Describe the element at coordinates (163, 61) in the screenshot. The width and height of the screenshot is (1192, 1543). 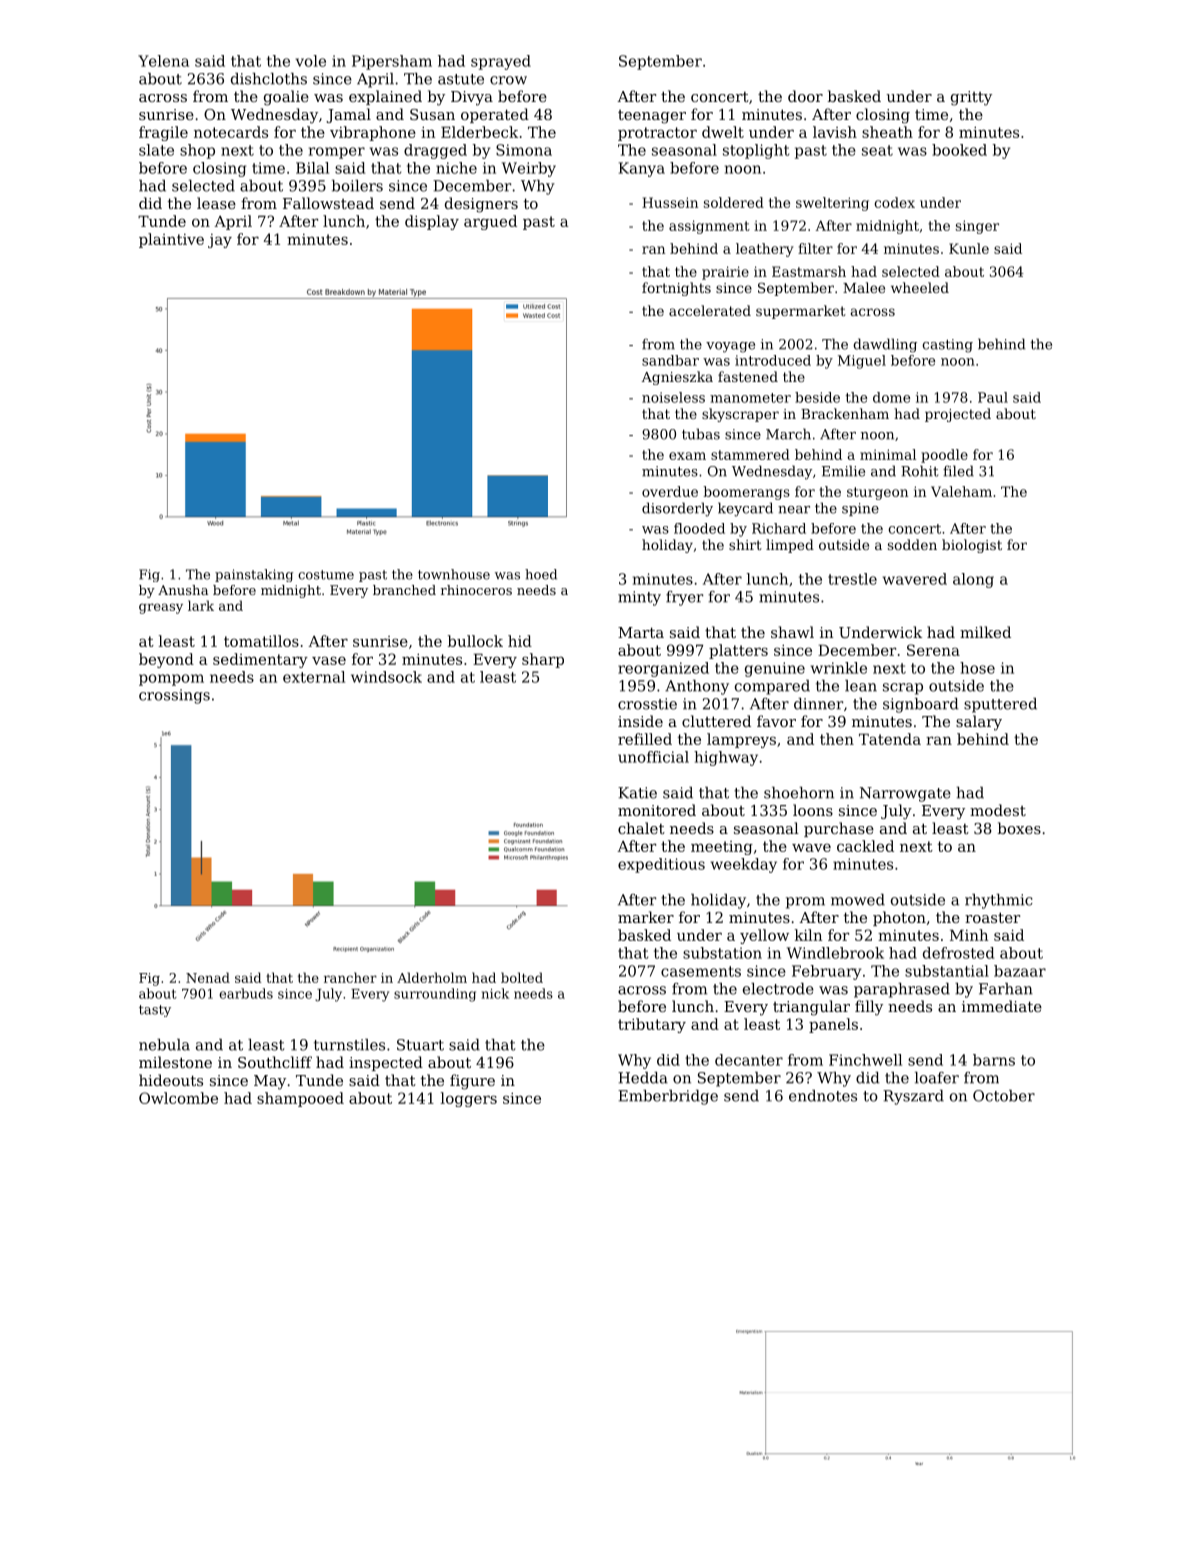
I see `Yelena` at that location.
